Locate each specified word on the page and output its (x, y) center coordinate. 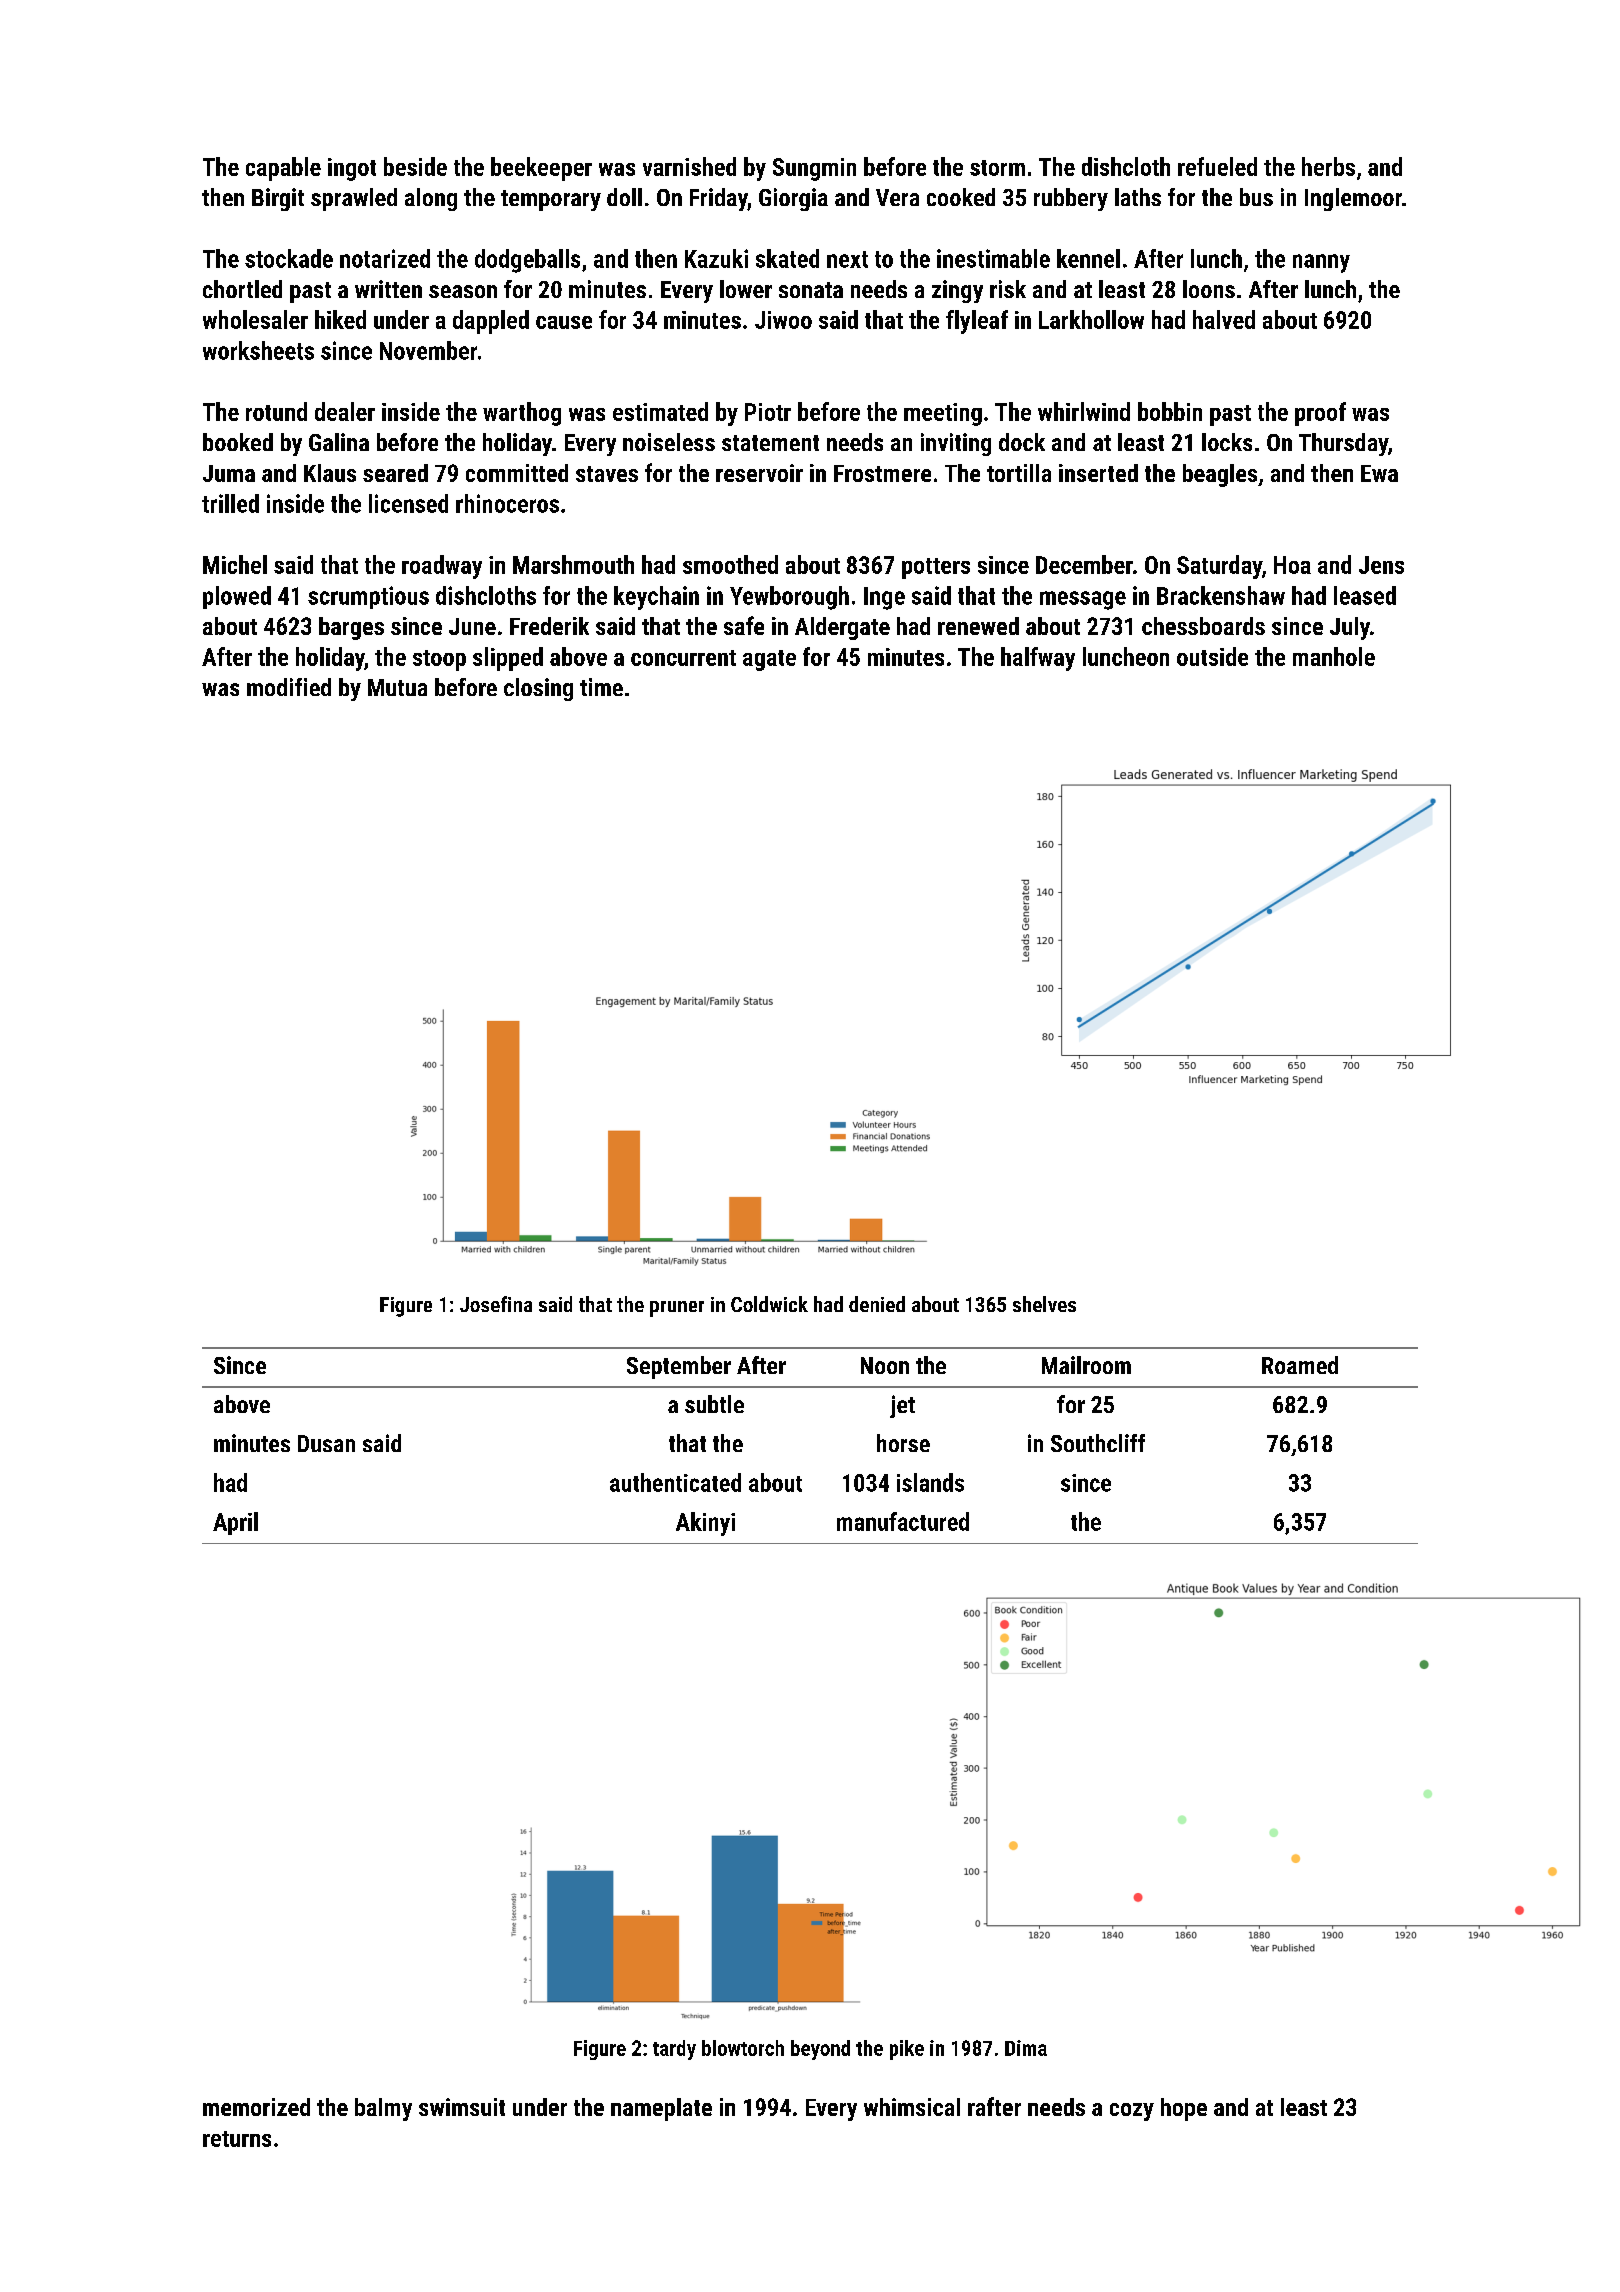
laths (1138, 197)
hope (1184, 2109)
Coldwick (769, 1304)
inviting (956, 444)
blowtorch (743, 2048)
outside (1212, 656)
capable (283, 169)
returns (237, 2139)
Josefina (496, 1304)
